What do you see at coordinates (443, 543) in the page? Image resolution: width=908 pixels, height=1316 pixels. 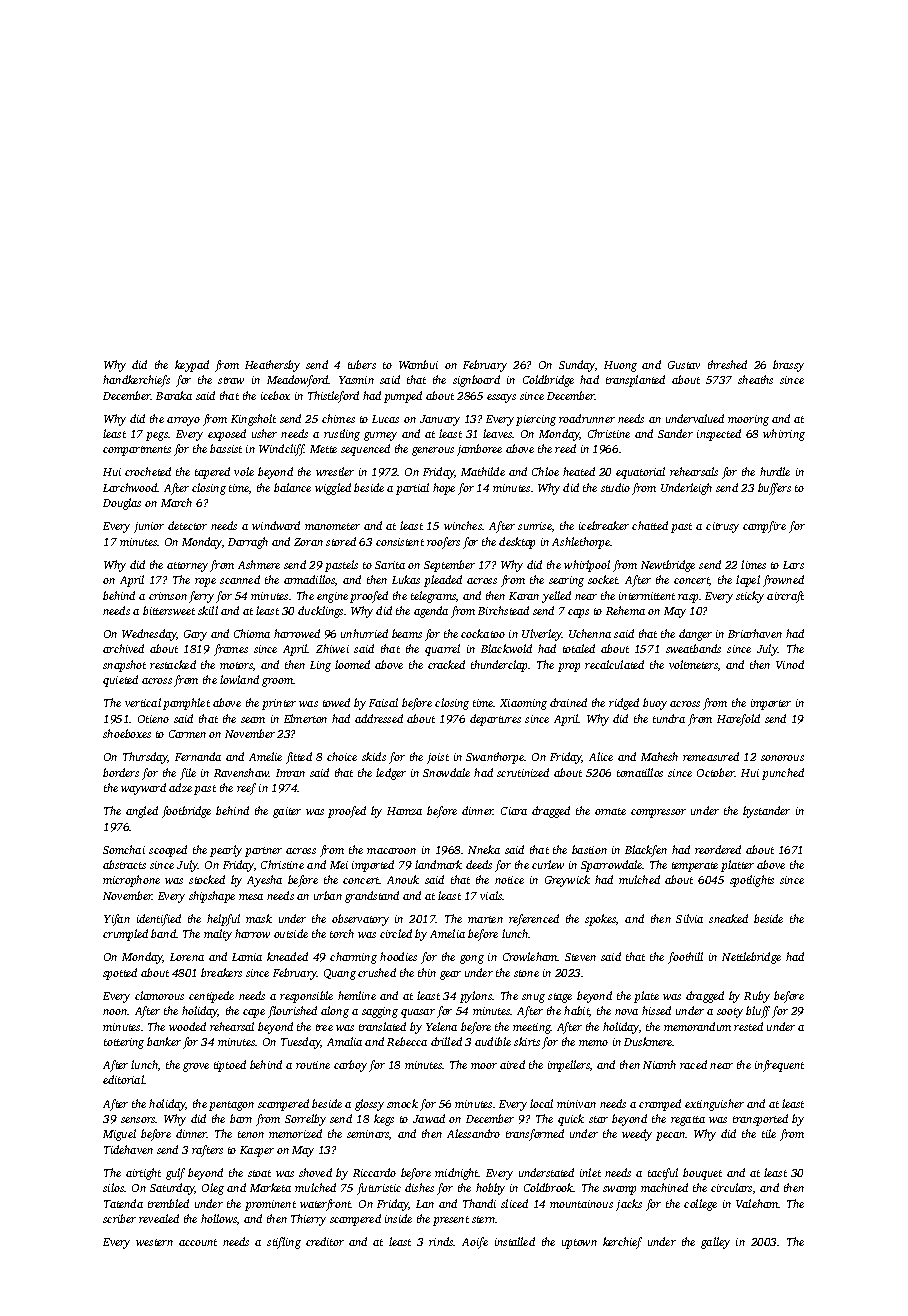 I see `roofers` at bounding box center [443, 543].
